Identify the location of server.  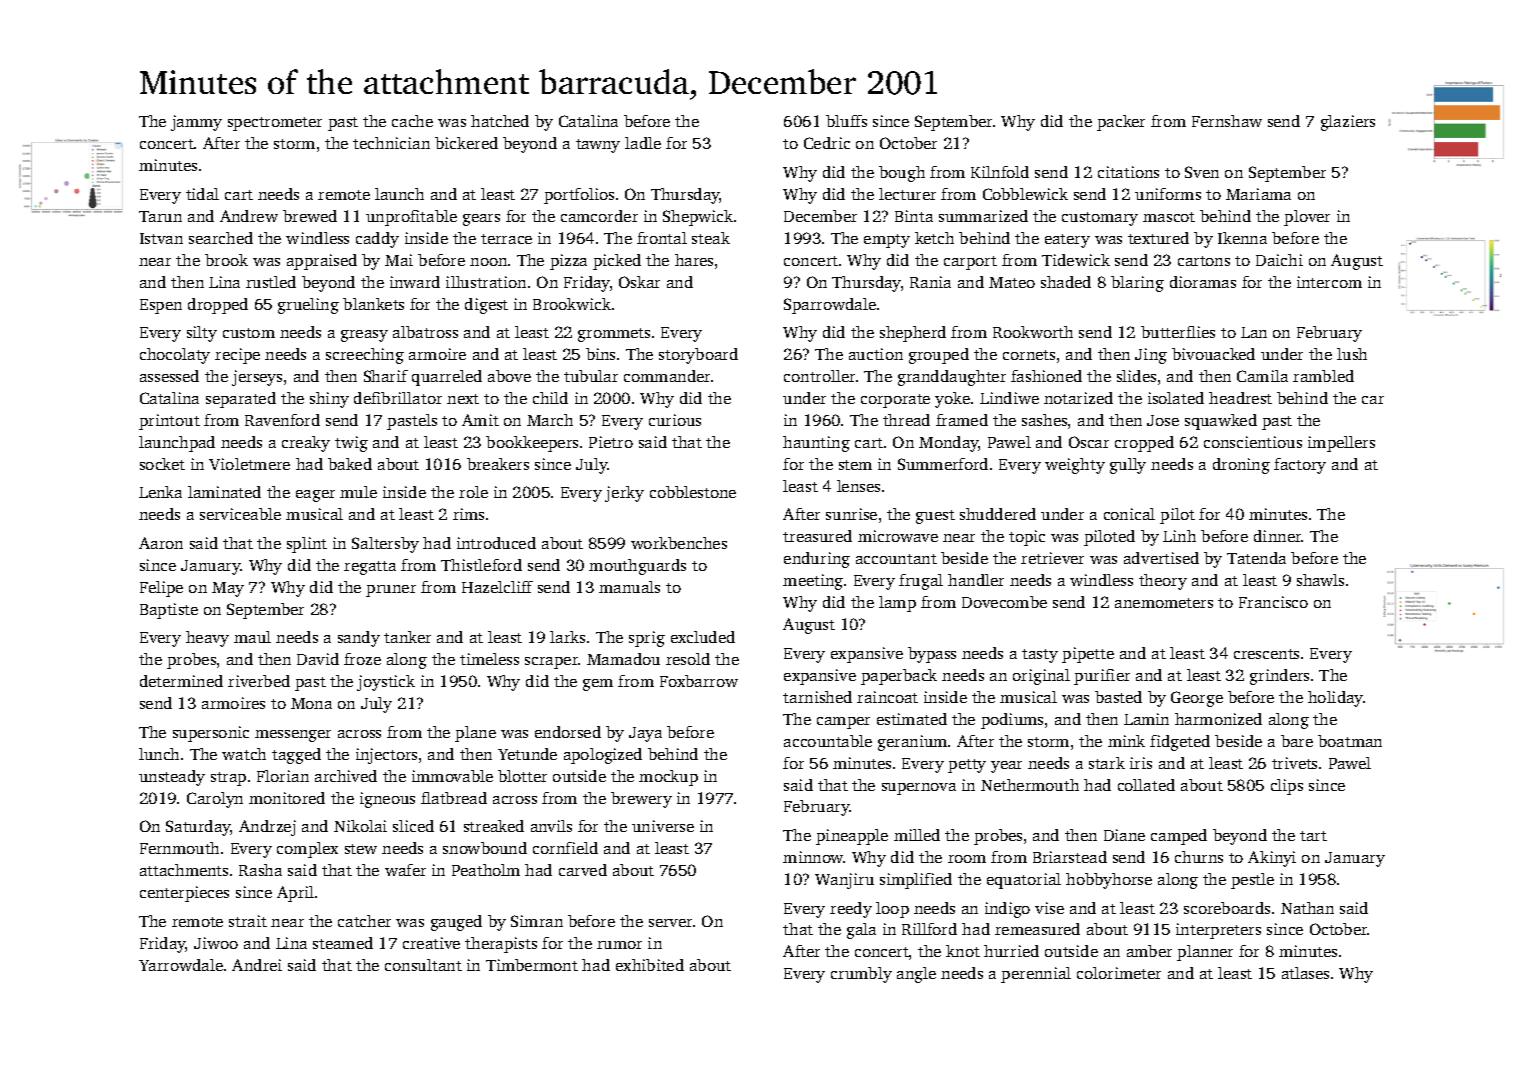
(670, 923).
